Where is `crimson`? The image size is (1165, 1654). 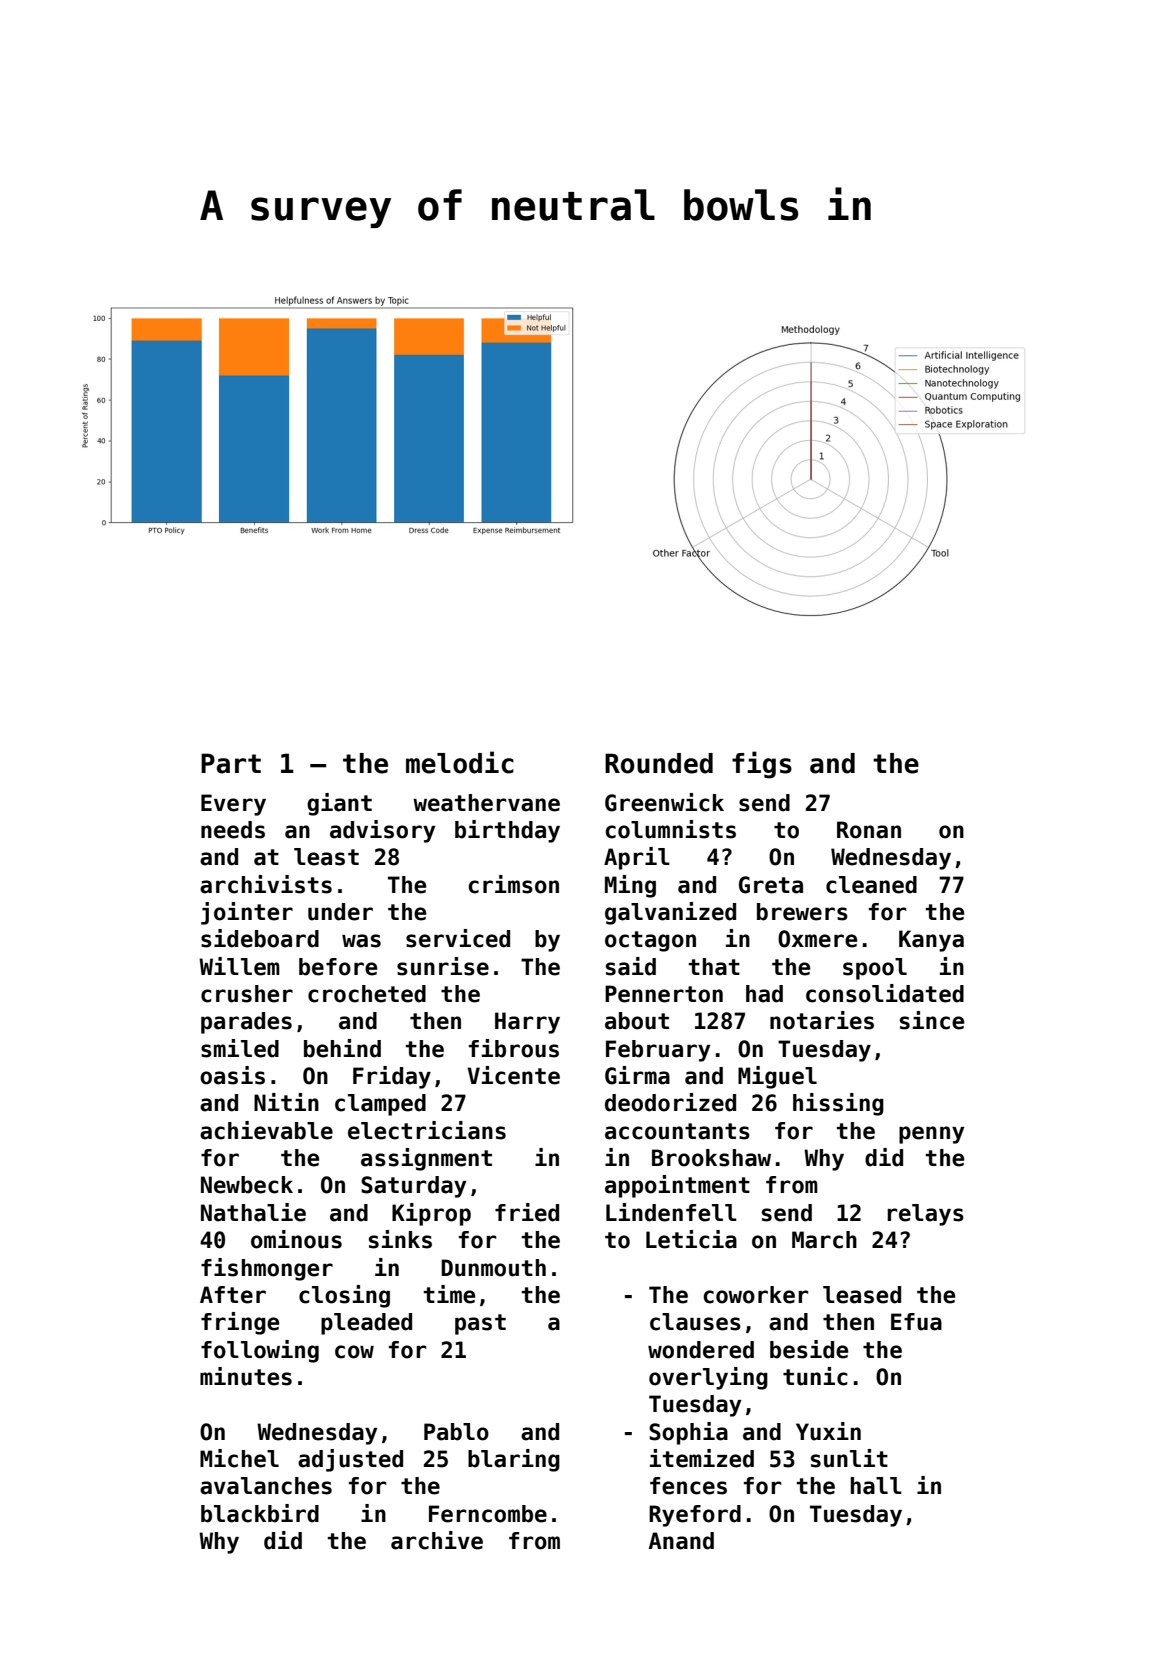
crimson is located at coordinates (513, 884).
